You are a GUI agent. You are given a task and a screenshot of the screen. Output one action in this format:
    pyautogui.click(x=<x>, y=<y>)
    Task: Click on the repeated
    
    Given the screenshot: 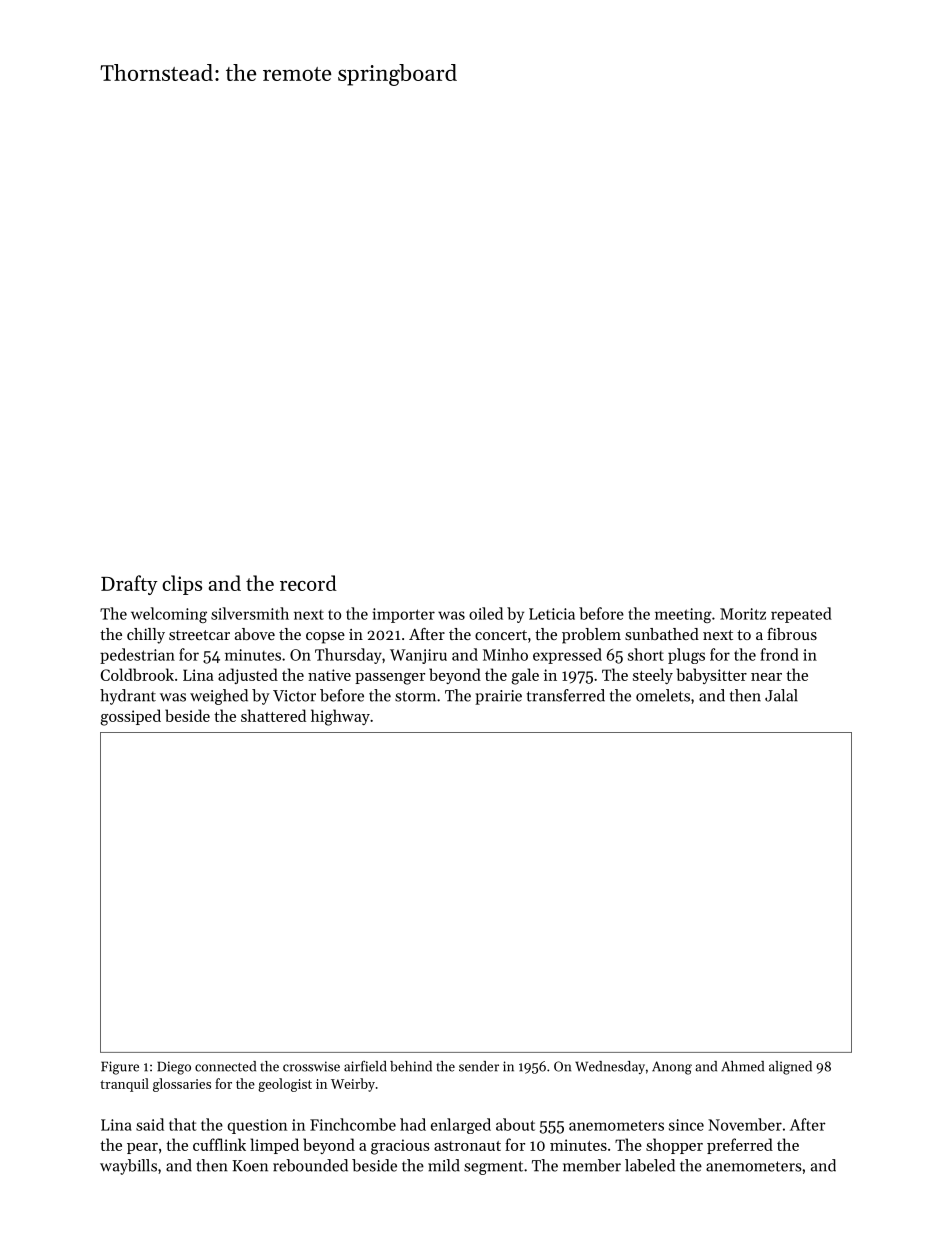 What is the action you would take?
    pyautogui.click(x=801, y=615)
